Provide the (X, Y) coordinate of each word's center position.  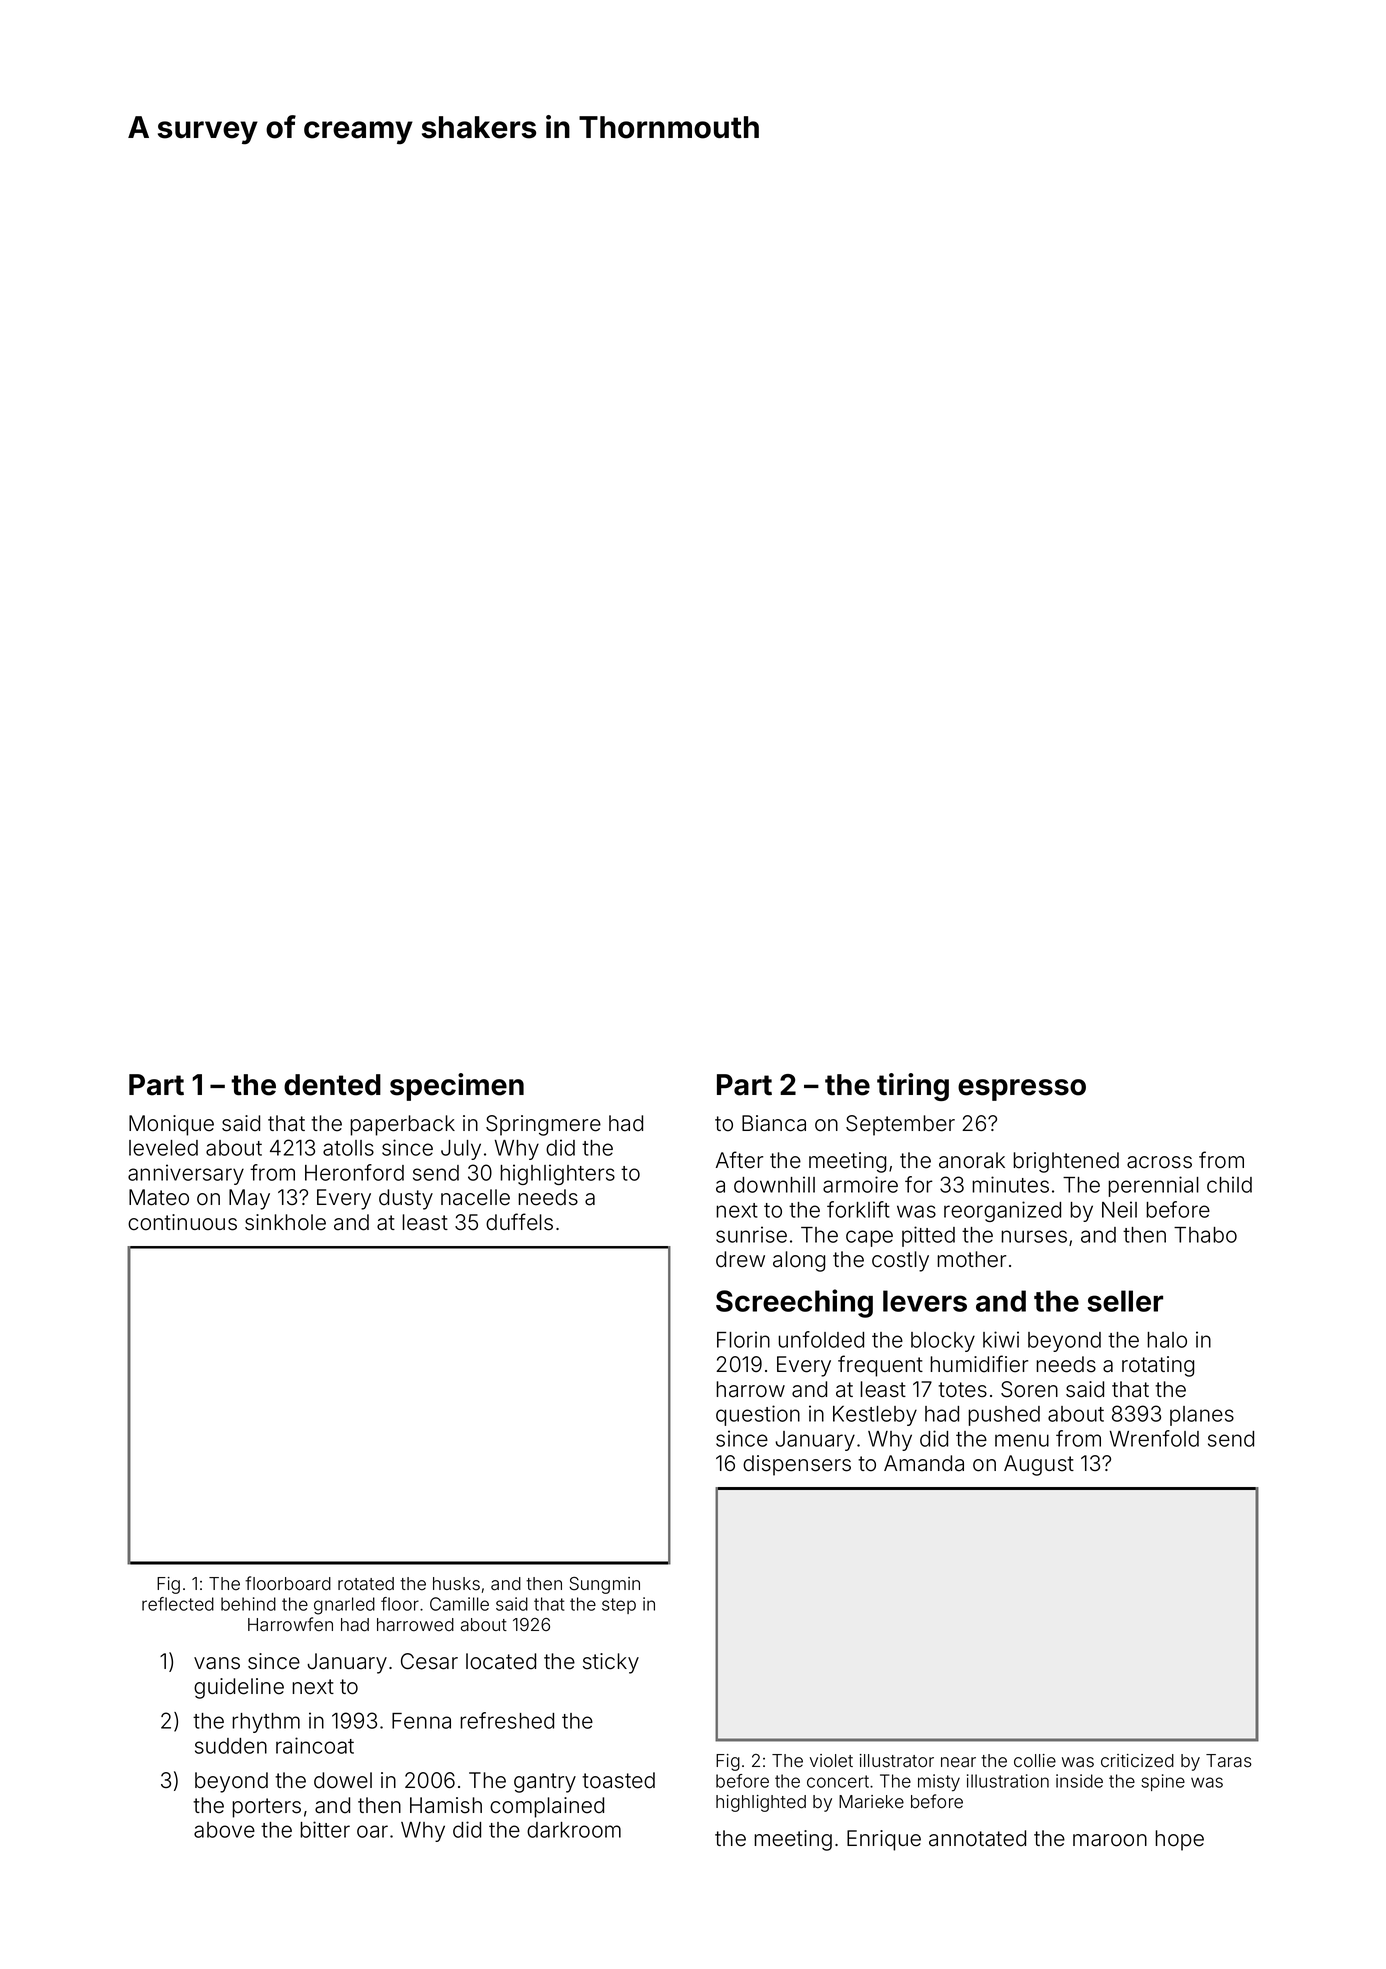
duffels (519, 1222)
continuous (182, 1222)
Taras (1229, 1761)
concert (838, 1781)
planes (1202, 1416)
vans (217, 1663)
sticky (611, 1663)
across (1159, 1162)
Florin (743, 1339)
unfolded (821, 1339)
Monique (171, 1125)
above (224, 1830)
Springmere (543, 1125)
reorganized (1002, 1211)
